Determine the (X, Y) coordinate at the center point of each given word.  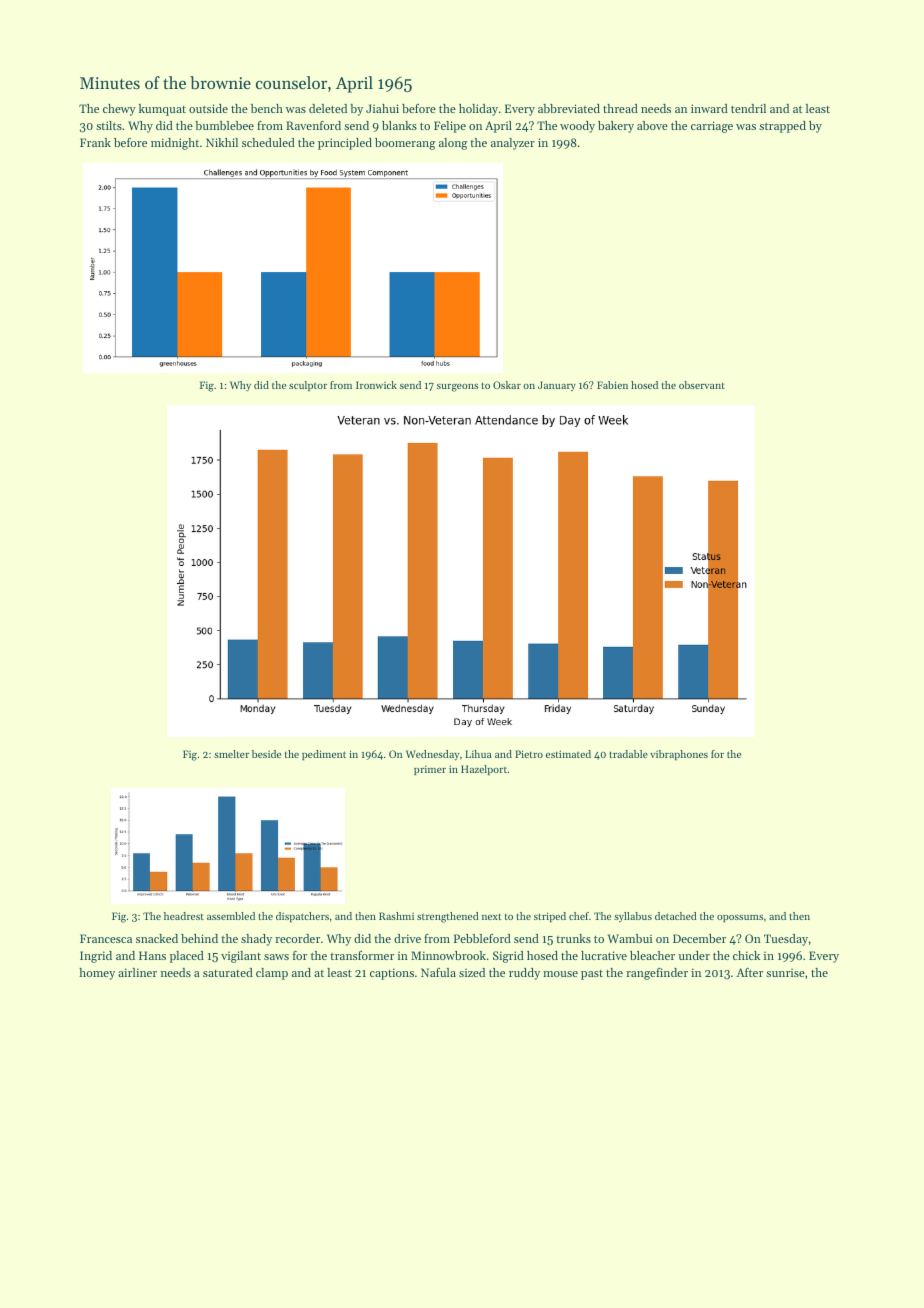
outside (208, 108)
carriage (712, 127)
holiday (478, 110)
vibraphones (679, 755)
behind (199, 938)
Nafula (438, 972)
